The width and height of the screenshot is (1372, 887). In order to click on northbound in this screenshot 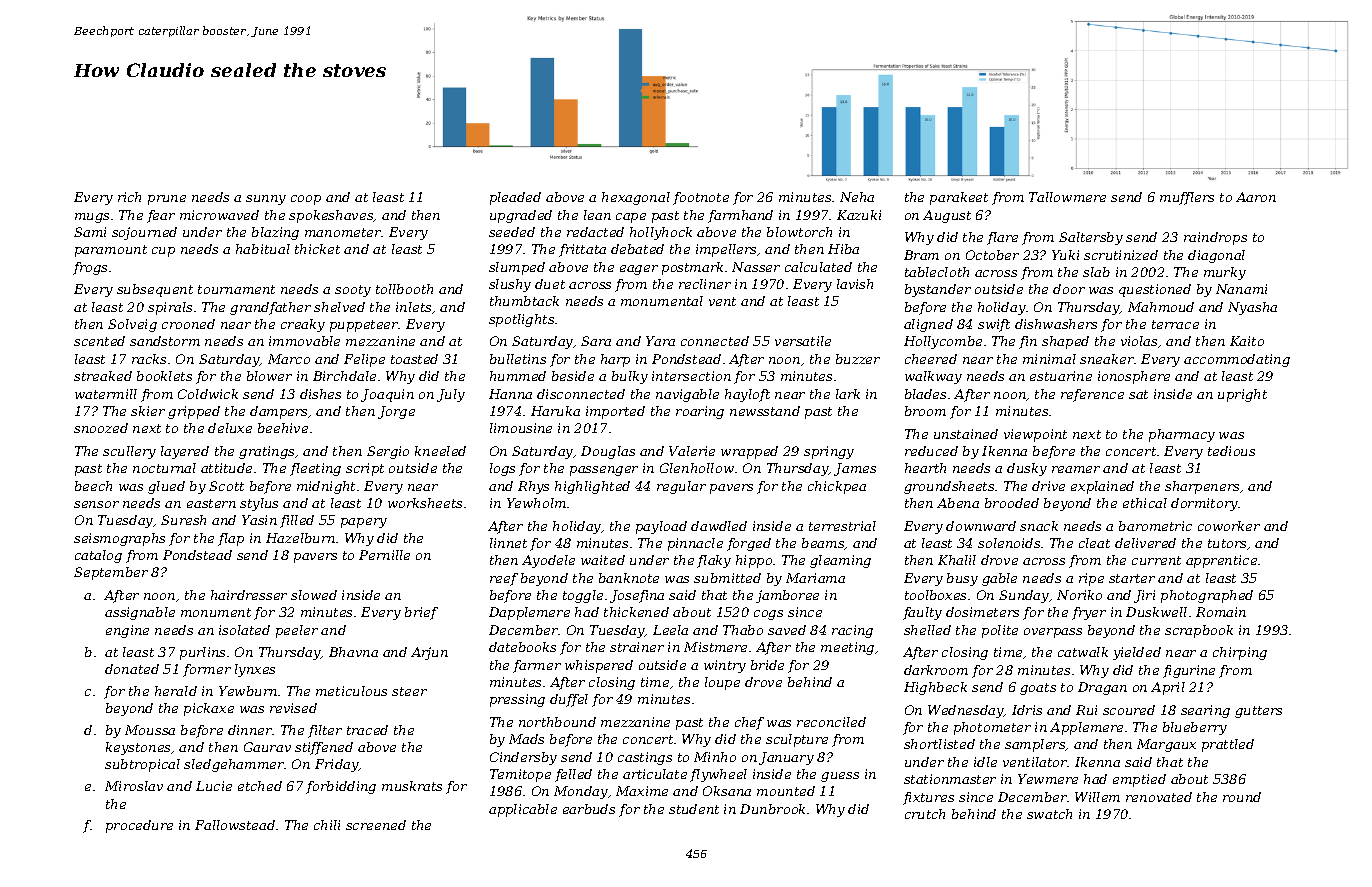, I will do `click(557, 722)`.
